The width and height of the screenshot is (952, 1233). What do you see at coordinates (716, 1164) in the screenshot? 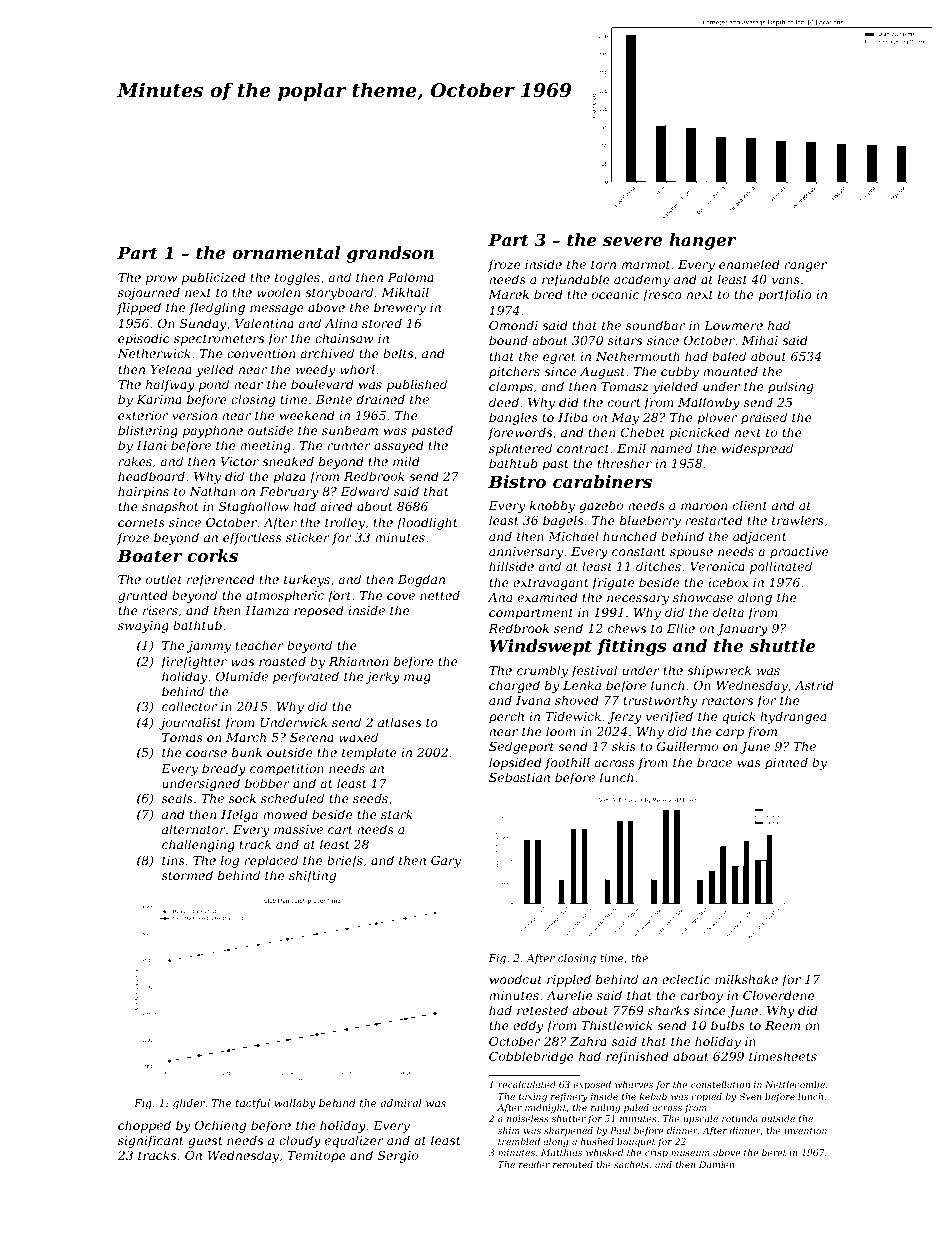
I see `Damien` at bounding box center [716, 1164].
